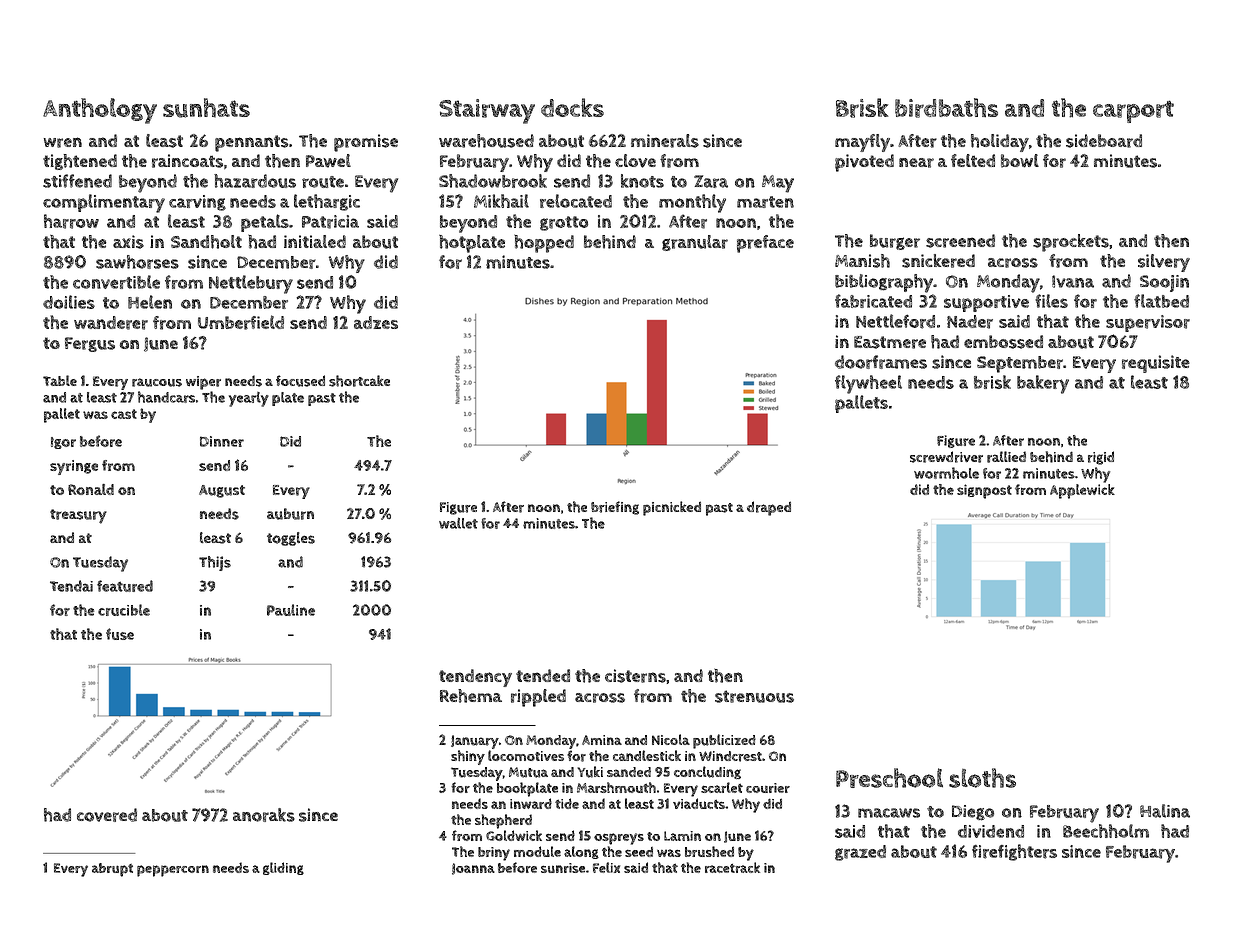  I want to click on strenuous, so click(754, 696).
